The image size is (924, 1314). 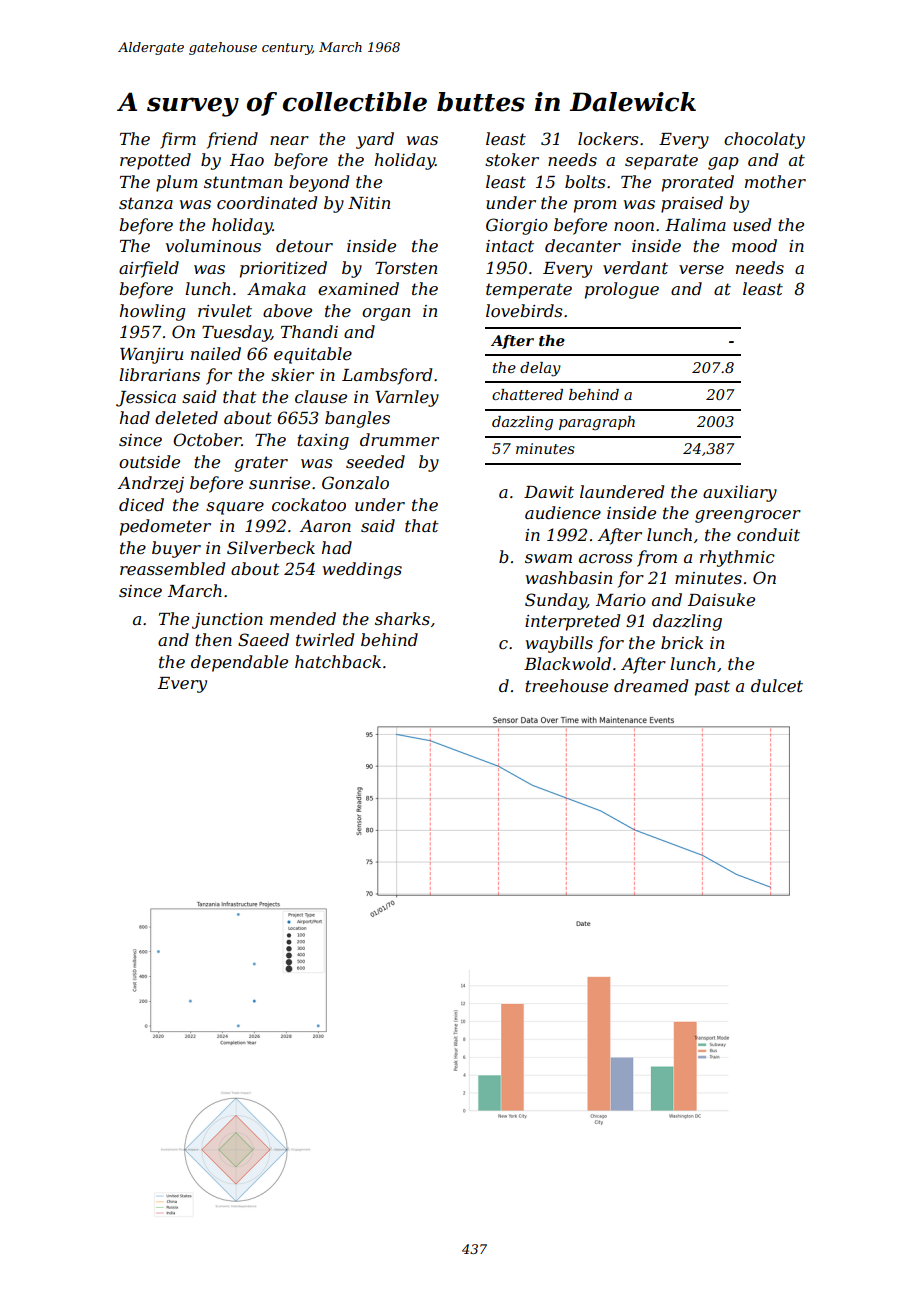 I want to click on dependable, so click(x=239, y=663).
